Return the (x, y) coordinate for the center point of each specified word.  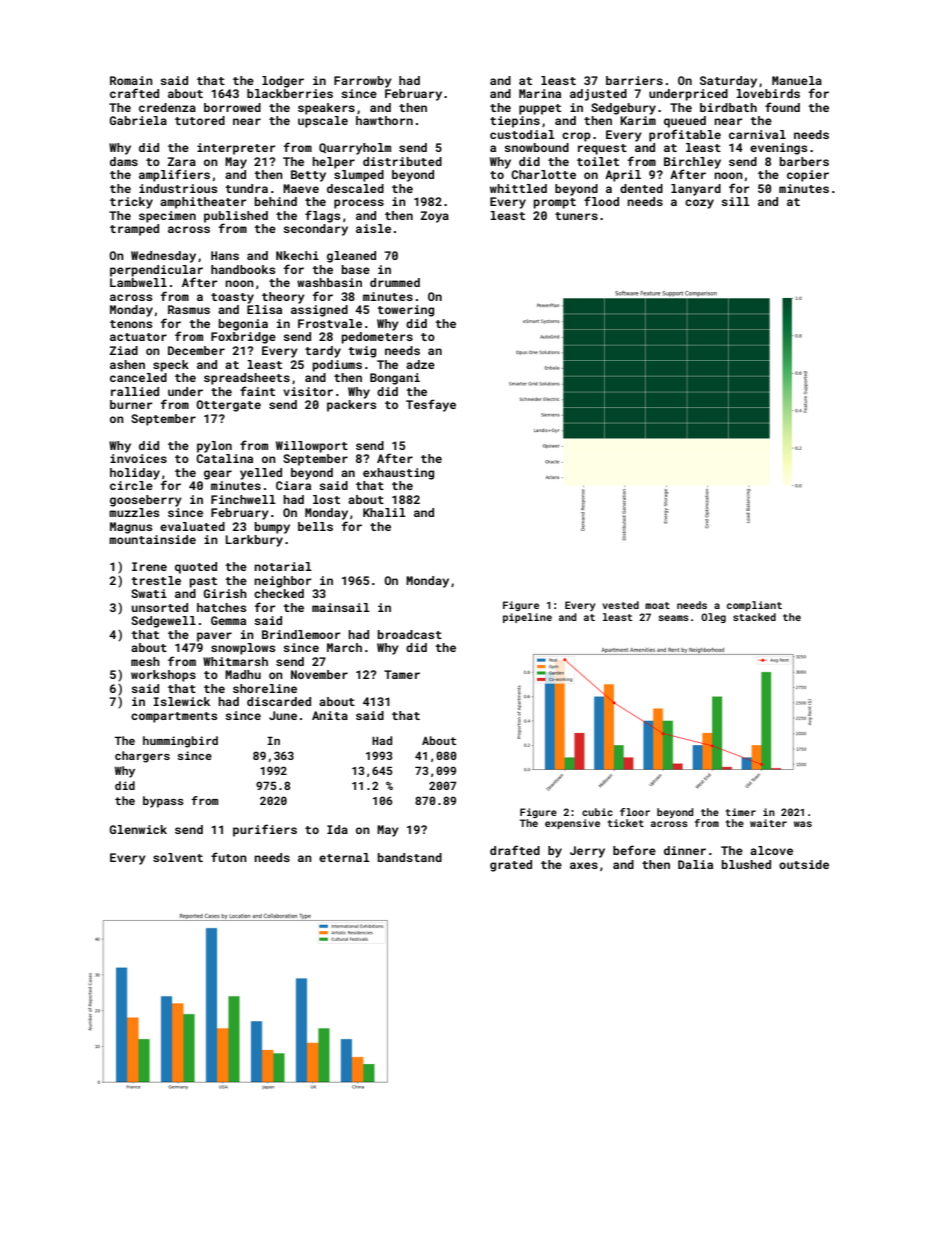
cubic (597, 812)
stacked (754, 617)
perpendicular (156, 271)
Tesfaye (431, 405)
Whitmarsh (235, 661)
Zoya (435, 217)
